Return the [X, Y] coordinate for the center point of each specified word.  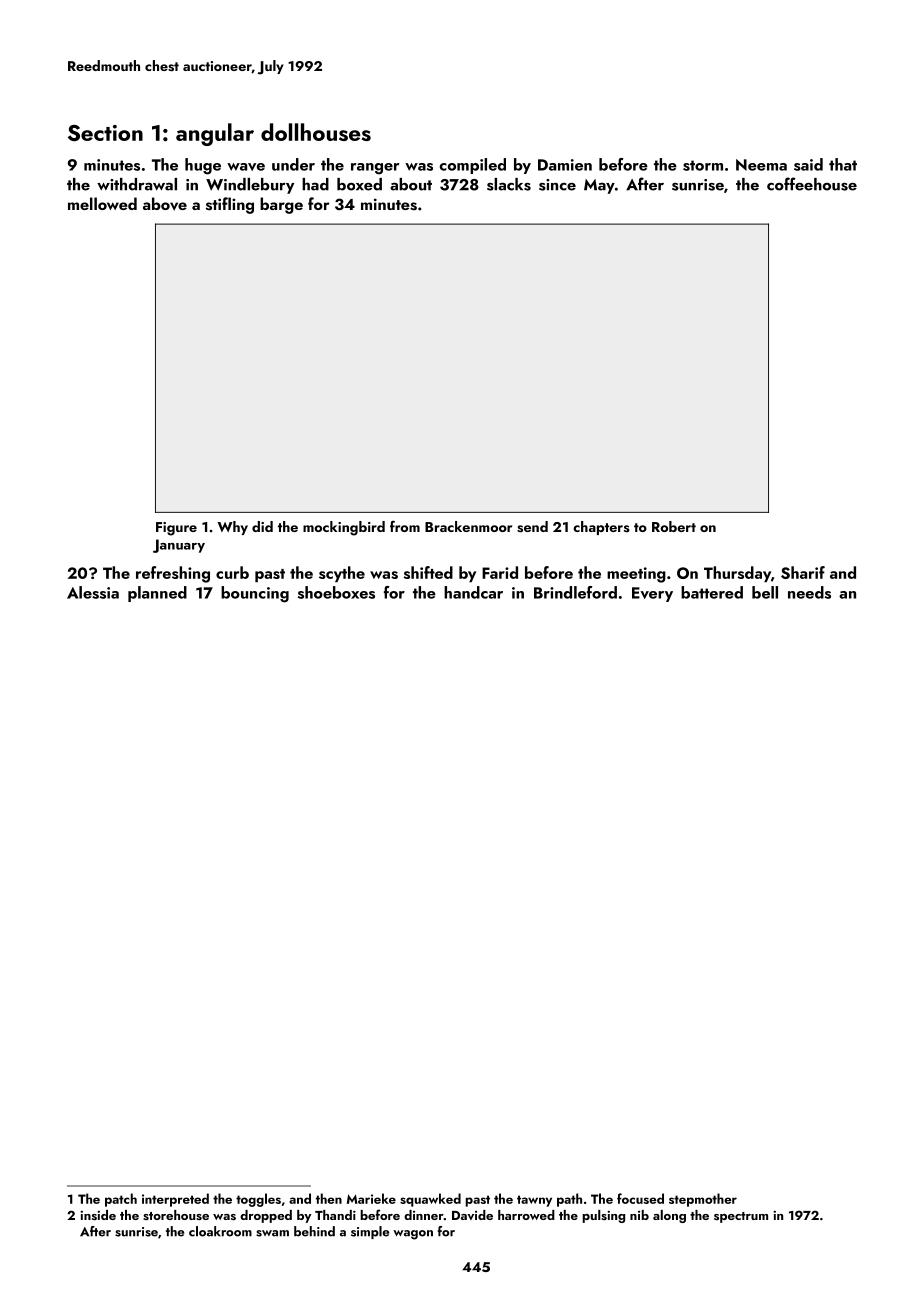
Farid [500, 572]
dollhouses [316, 132]
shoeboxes [336, 592]
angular [215, 134]
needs [809, 592]
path [569, 1200]
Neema [761, 165]
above [165, 204]
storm [703, 165]
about [411, 184]
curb [232, 572]
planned [157, 594]
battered [712, 592]
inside [98, 1215]
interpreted [175, 1200]
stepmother [703, 1200]
